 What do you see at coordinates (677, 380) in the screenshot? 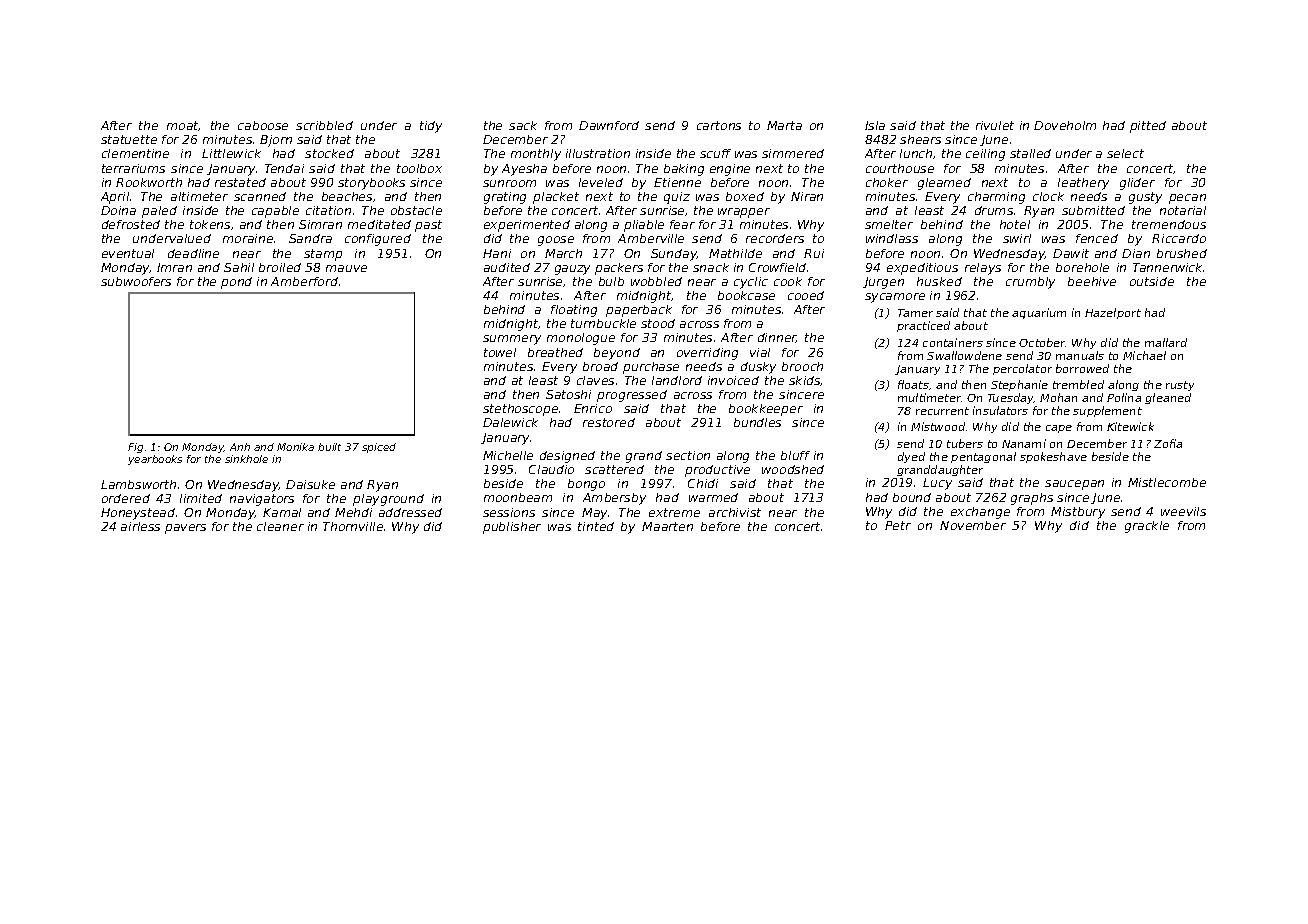
I see `landlord` at bounding box center [677, 380].
